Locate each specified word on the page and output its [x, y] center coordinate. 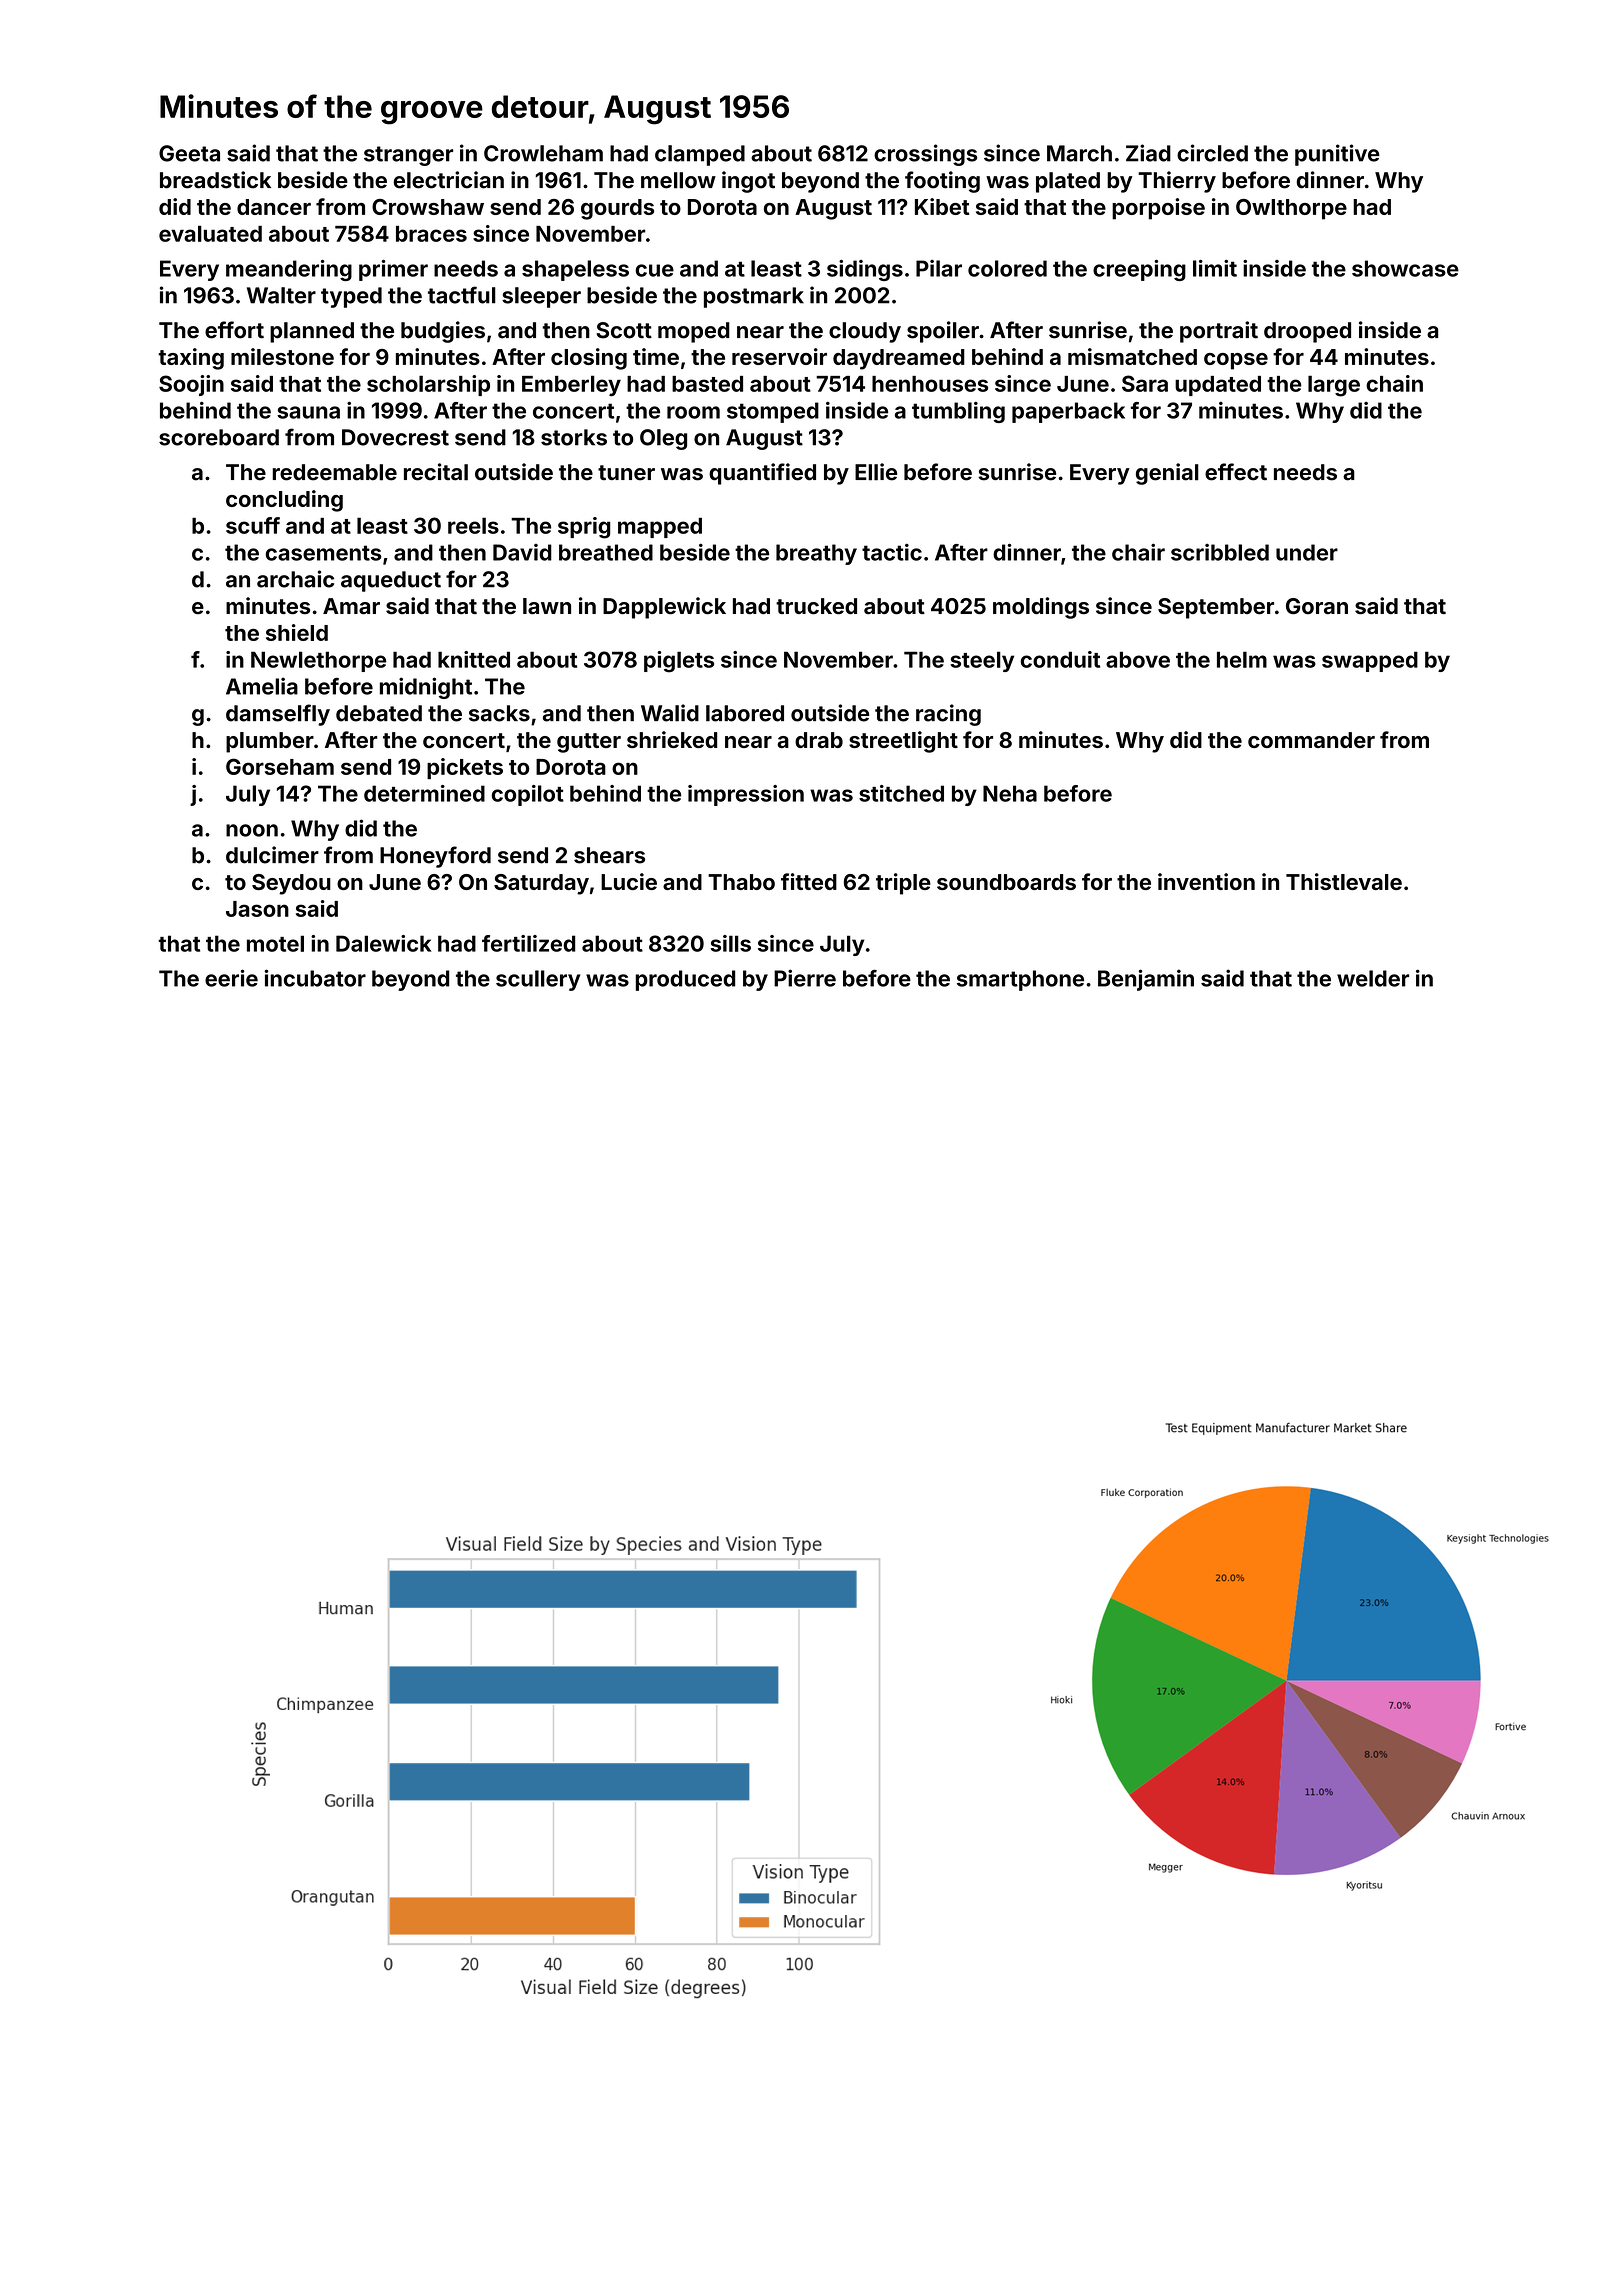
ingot [748, 182]
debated [379, 713]
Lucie [629, 881]
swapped [1370, 661]
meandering [289, 270]
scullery [538, 980]
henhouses [930, 384]
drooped [1307, 332]
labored [745, 713]
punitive [1337, 155]
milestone [282, 356]
